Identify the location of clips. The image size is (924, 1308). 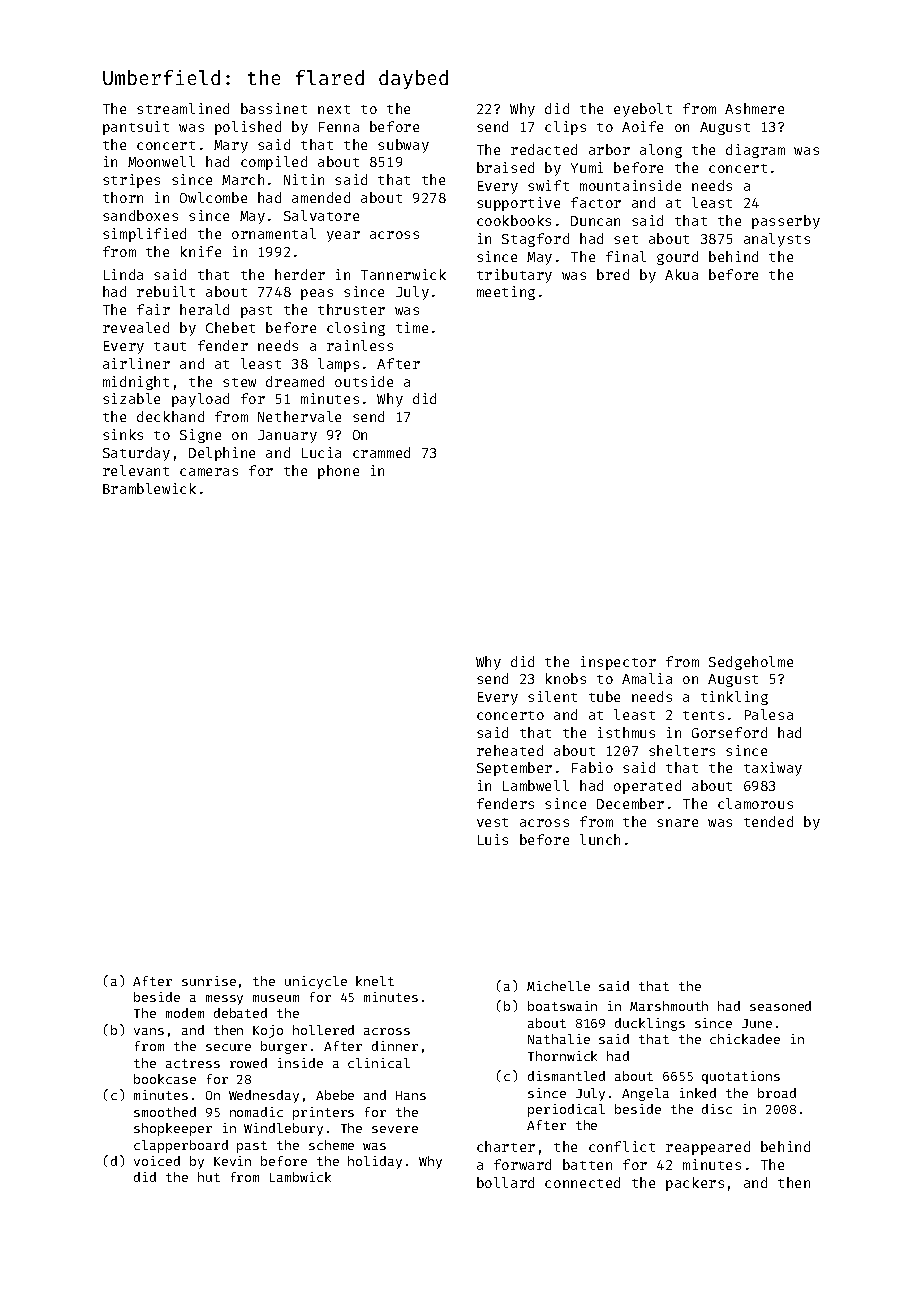
(565, 128).
